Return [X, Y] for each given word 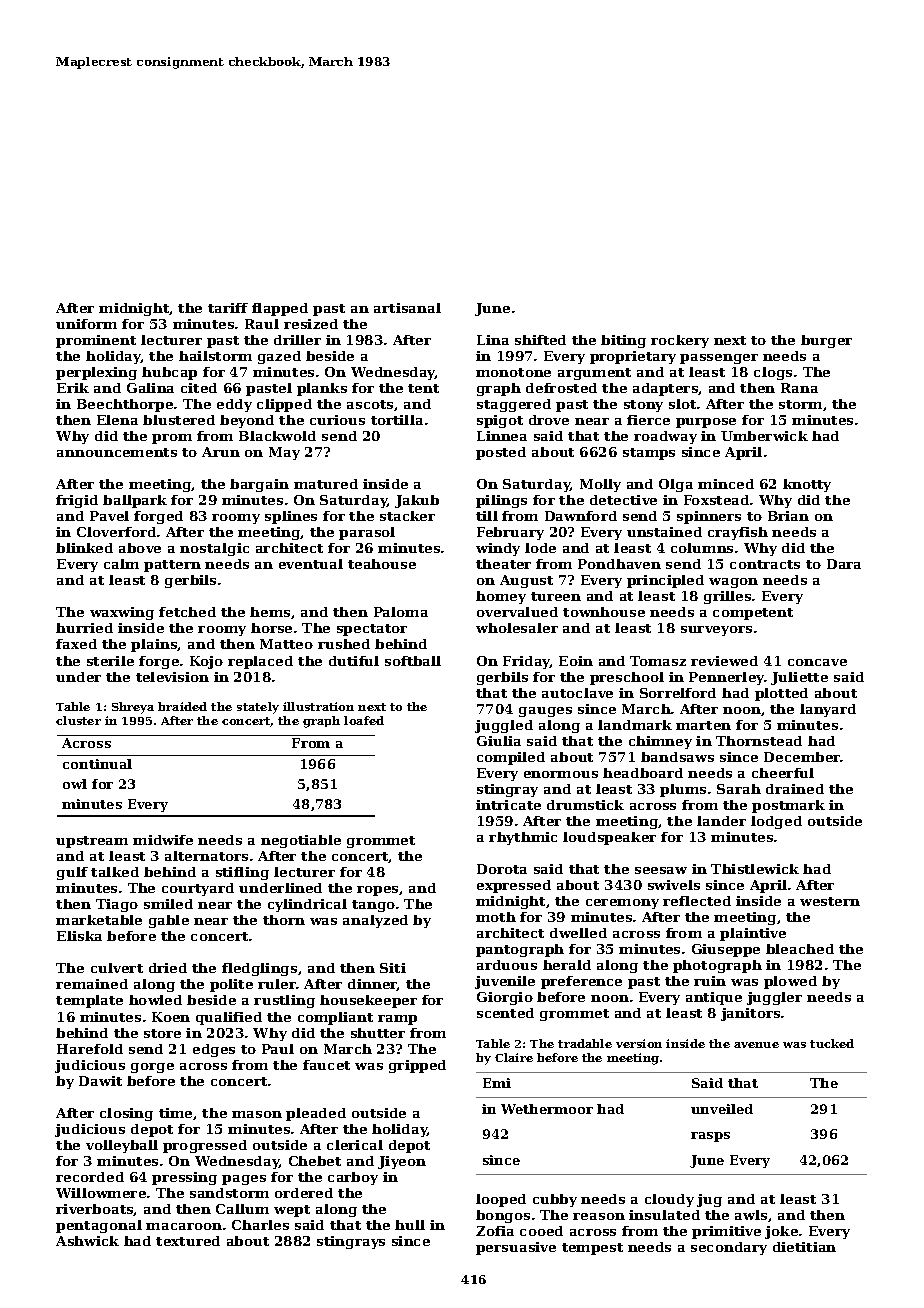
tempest [592, 1249]
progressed [205, 1146]
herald [567, 965]
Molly [600, 485]
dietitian [804, 1247]
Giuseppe [726, 950]
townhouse [604, 612]
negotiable [301, 841]
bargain [259, 485]
